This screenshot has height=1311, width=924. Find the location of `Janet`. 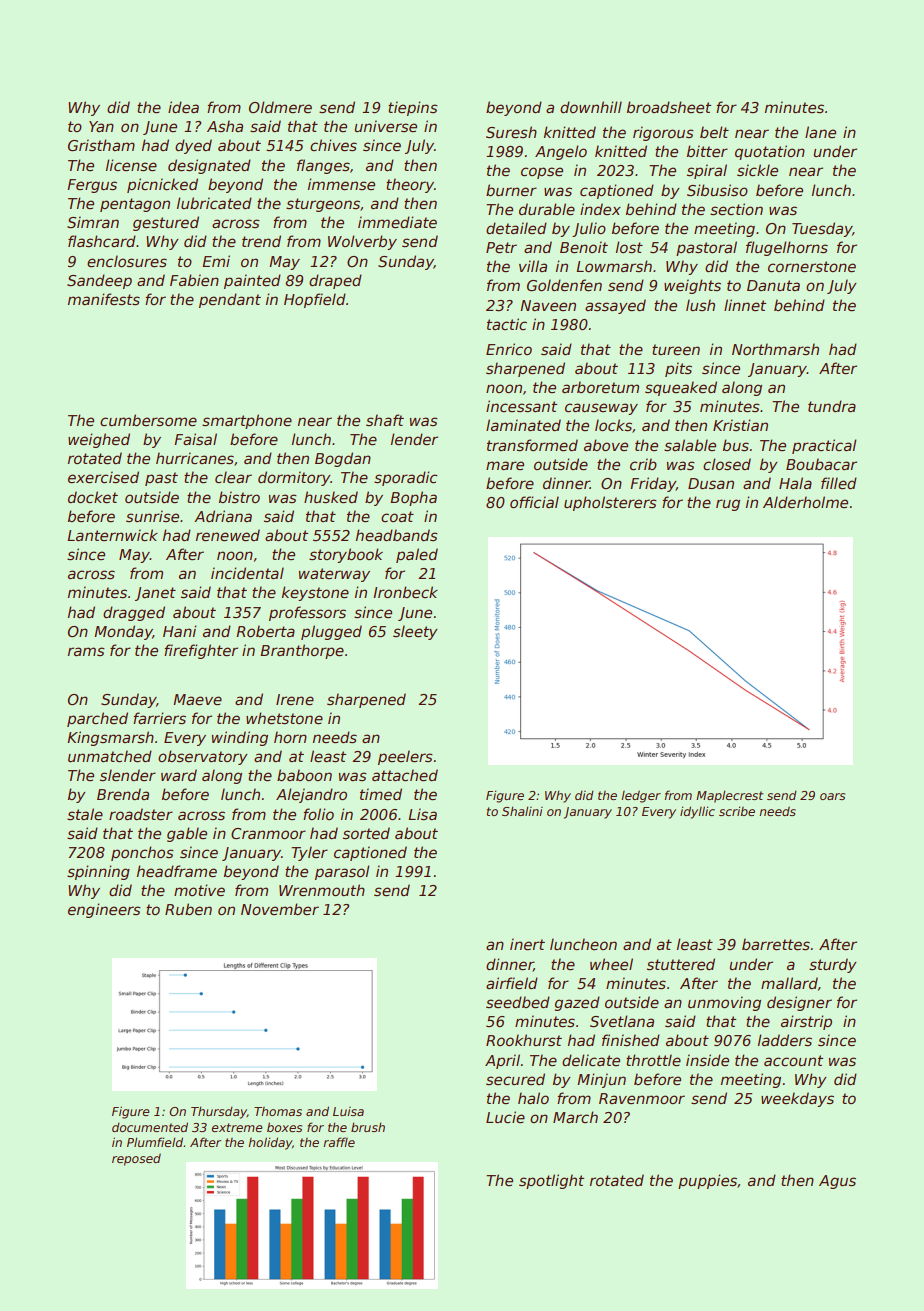

Janet is located at coordinates (155, 594).
